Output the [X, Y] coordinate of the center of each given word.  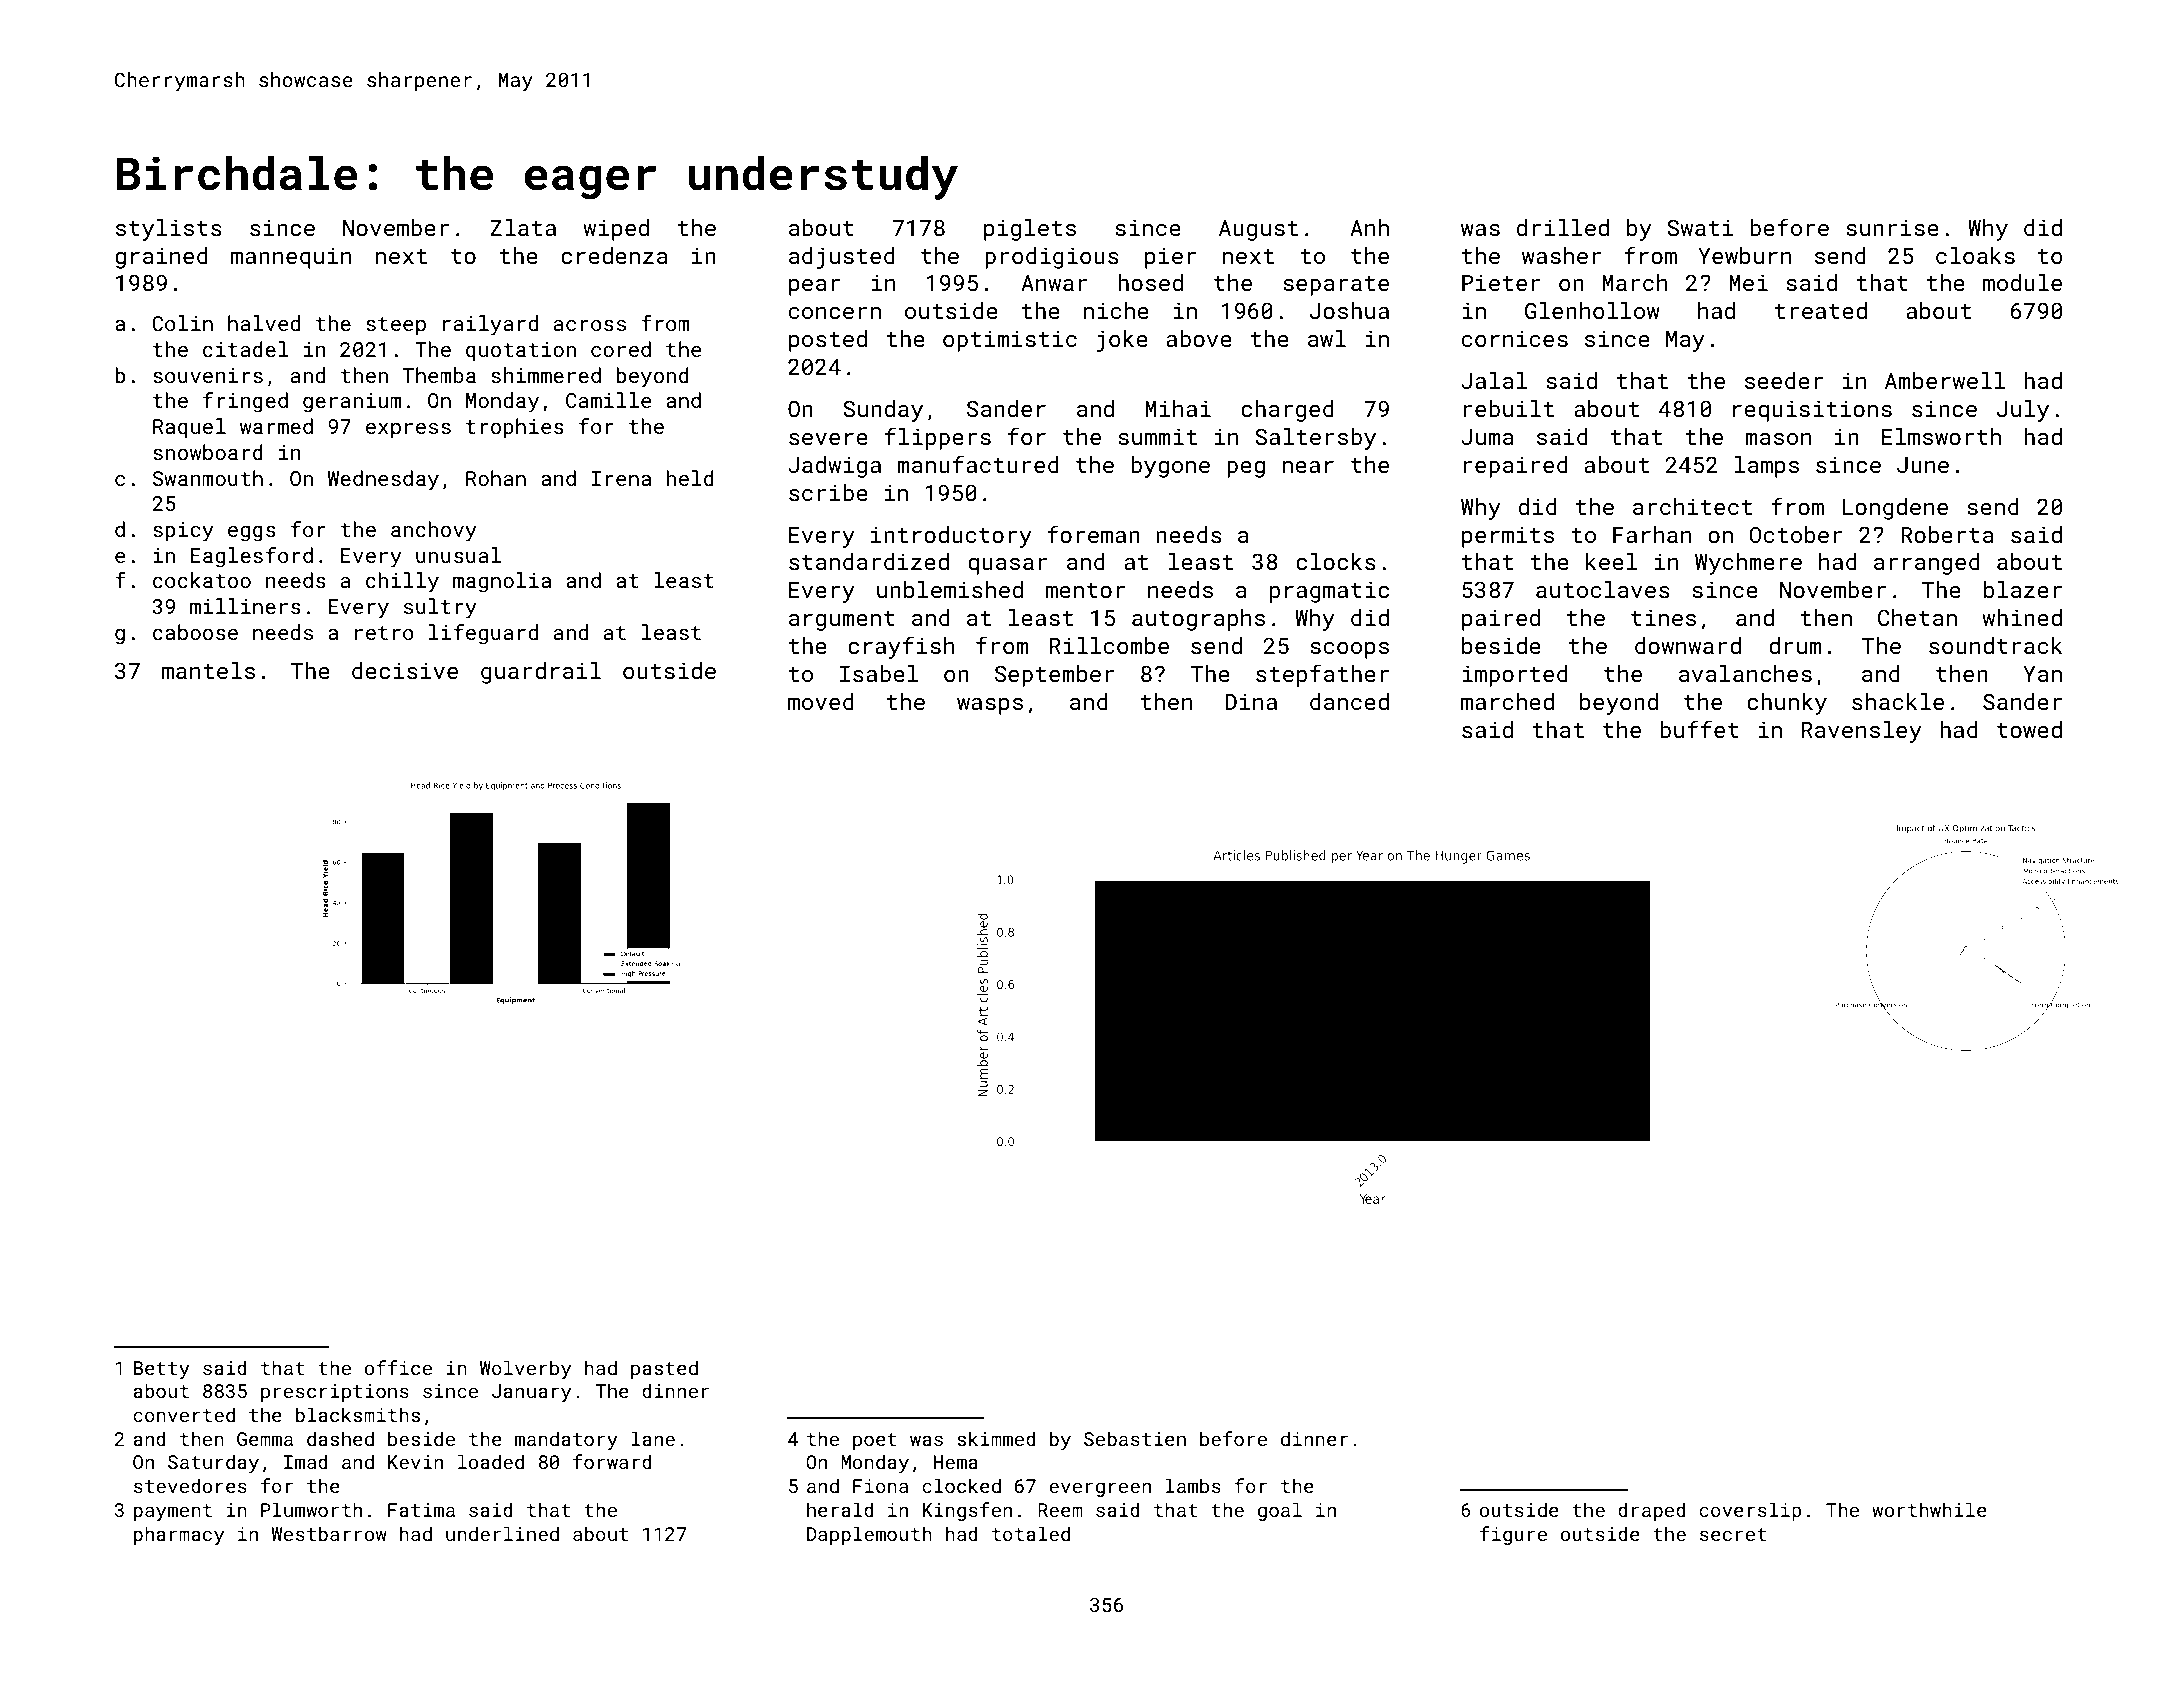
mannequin [291, 258]
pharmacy [179, 1535]
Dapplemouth [869, 1535]
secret [1733, 1534]
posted [828, 341]
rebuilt [1509, 408]
